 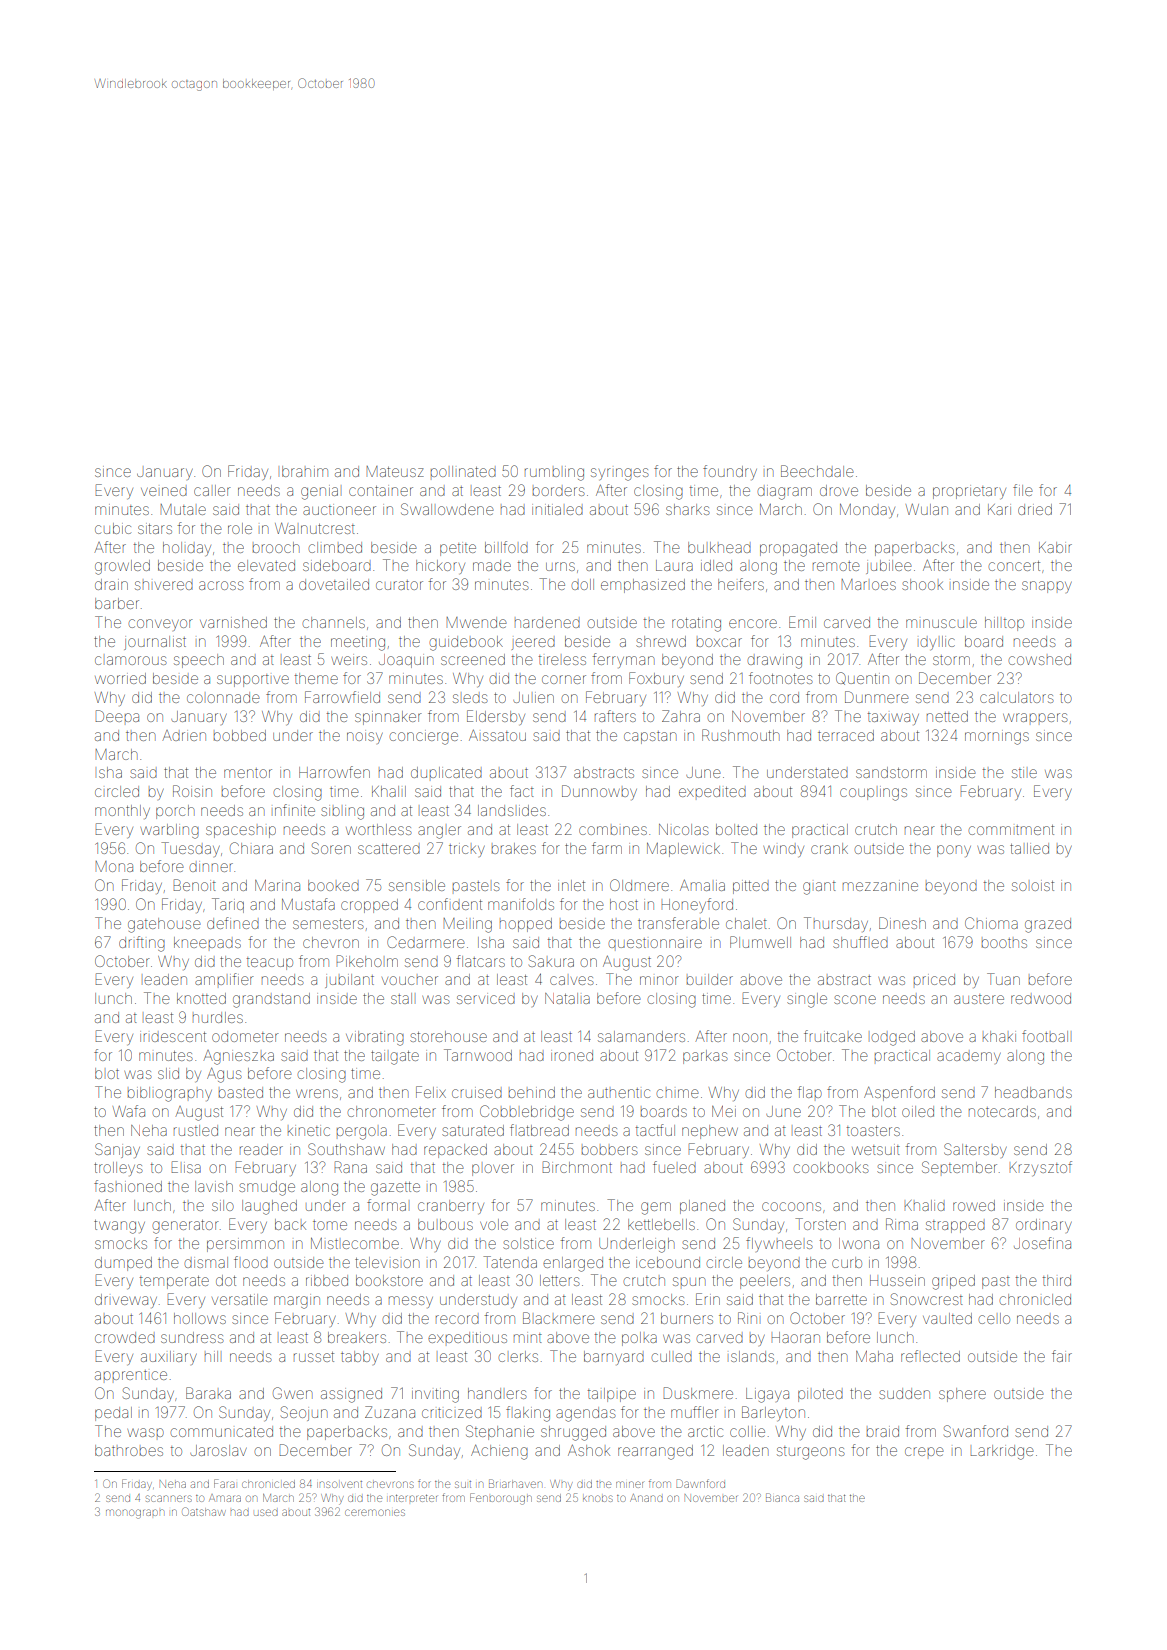 I want to click on Sanjay, so click(x=117, y=1150).
